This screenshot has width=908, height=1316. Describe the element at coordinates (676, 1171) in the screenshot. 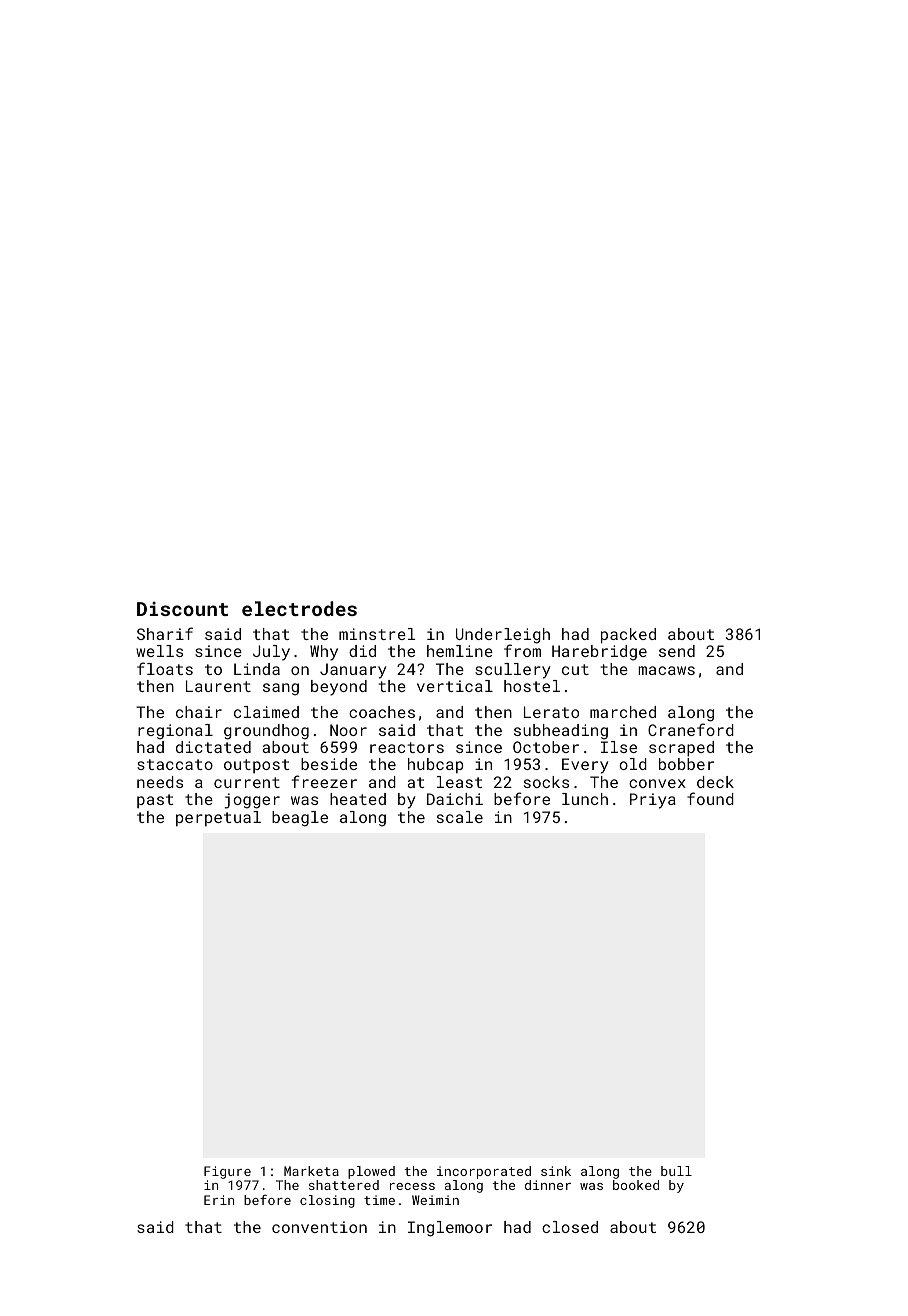

I see `bull` at that location.
